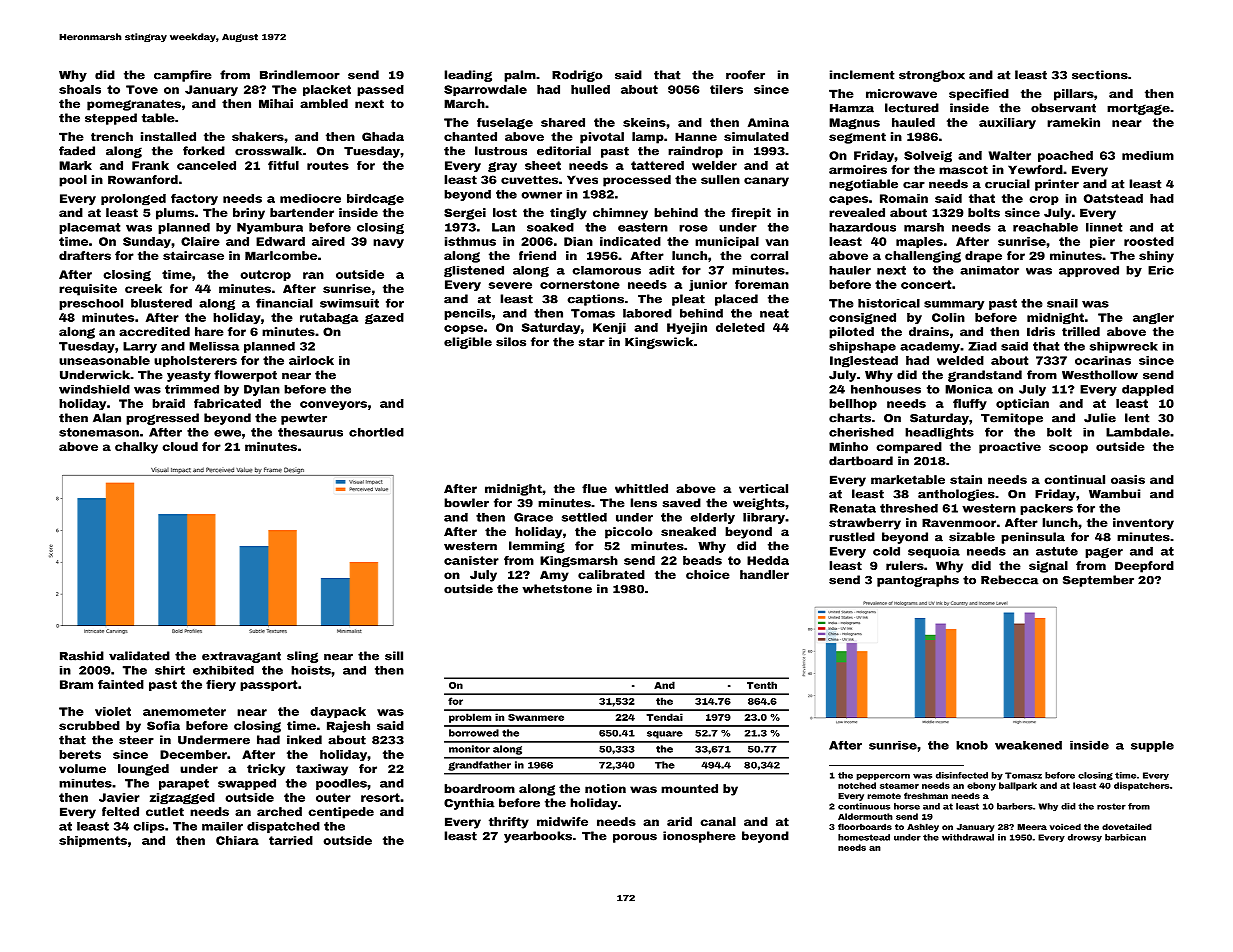  What do you see at coordinates (333, 797) in the screenshot?
I see `outer` at bounding box center [333, 797].
